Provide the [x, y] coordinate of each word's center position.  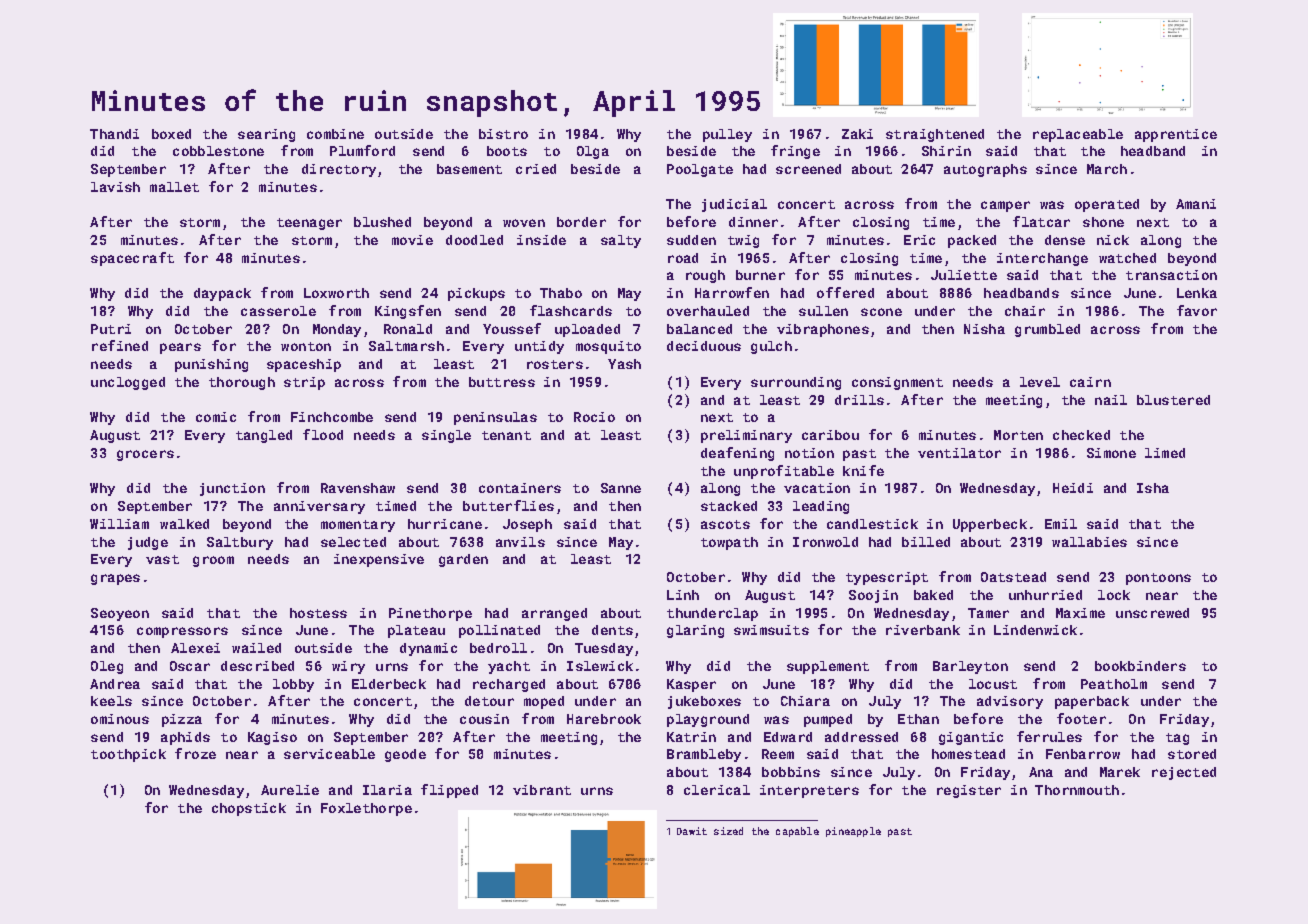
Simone [1111, 453]
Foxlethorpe [366, 809]
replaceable [1078, 135]
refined [120, 345]
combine [335, 134]
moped [544, 702]
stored [1192, 754]
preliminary [746, 436]
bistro [503, 134]
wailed [256, 648]
